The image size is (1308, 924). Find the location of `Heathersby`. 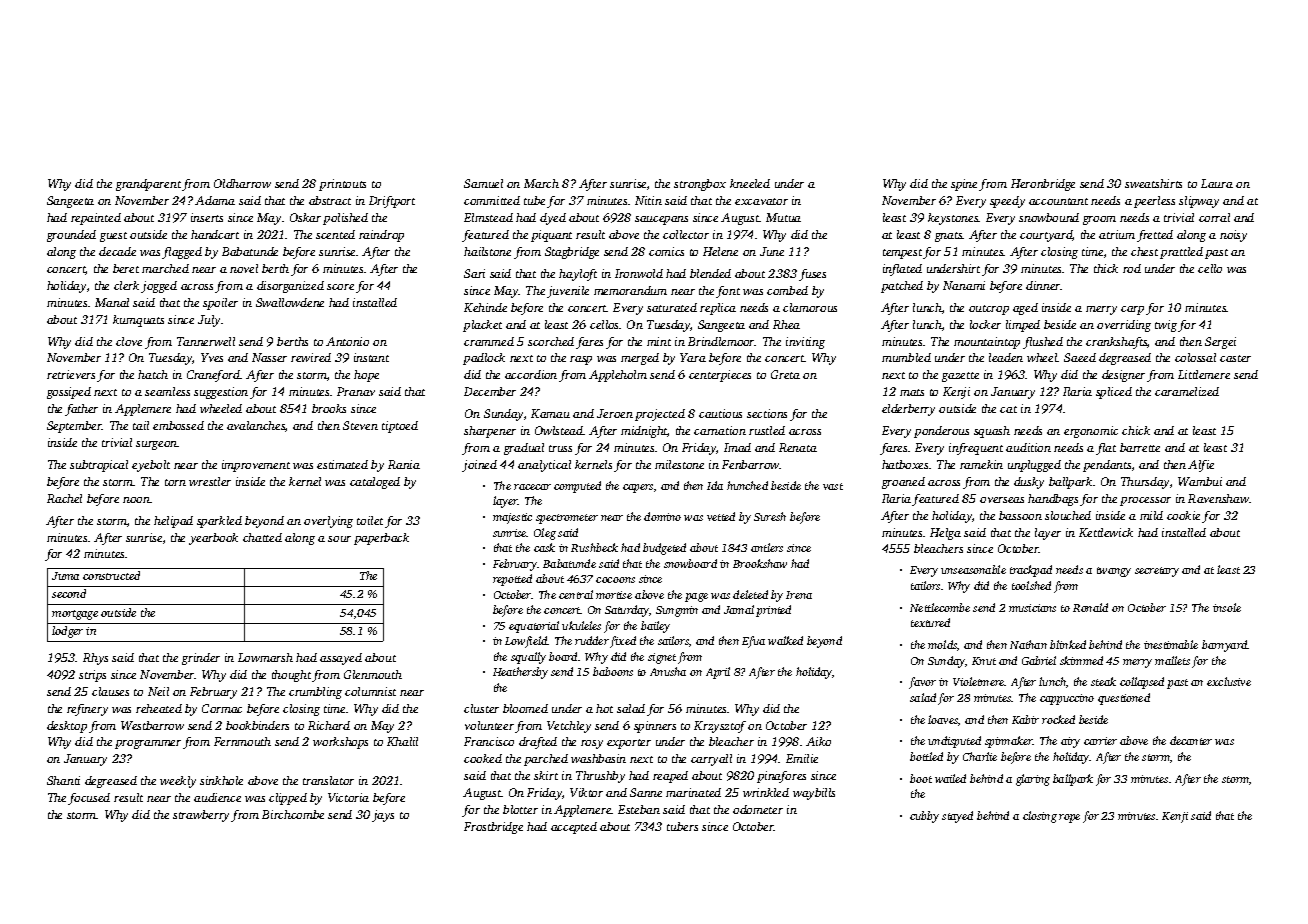

Heathersby is located at coordinates (520, 673).
